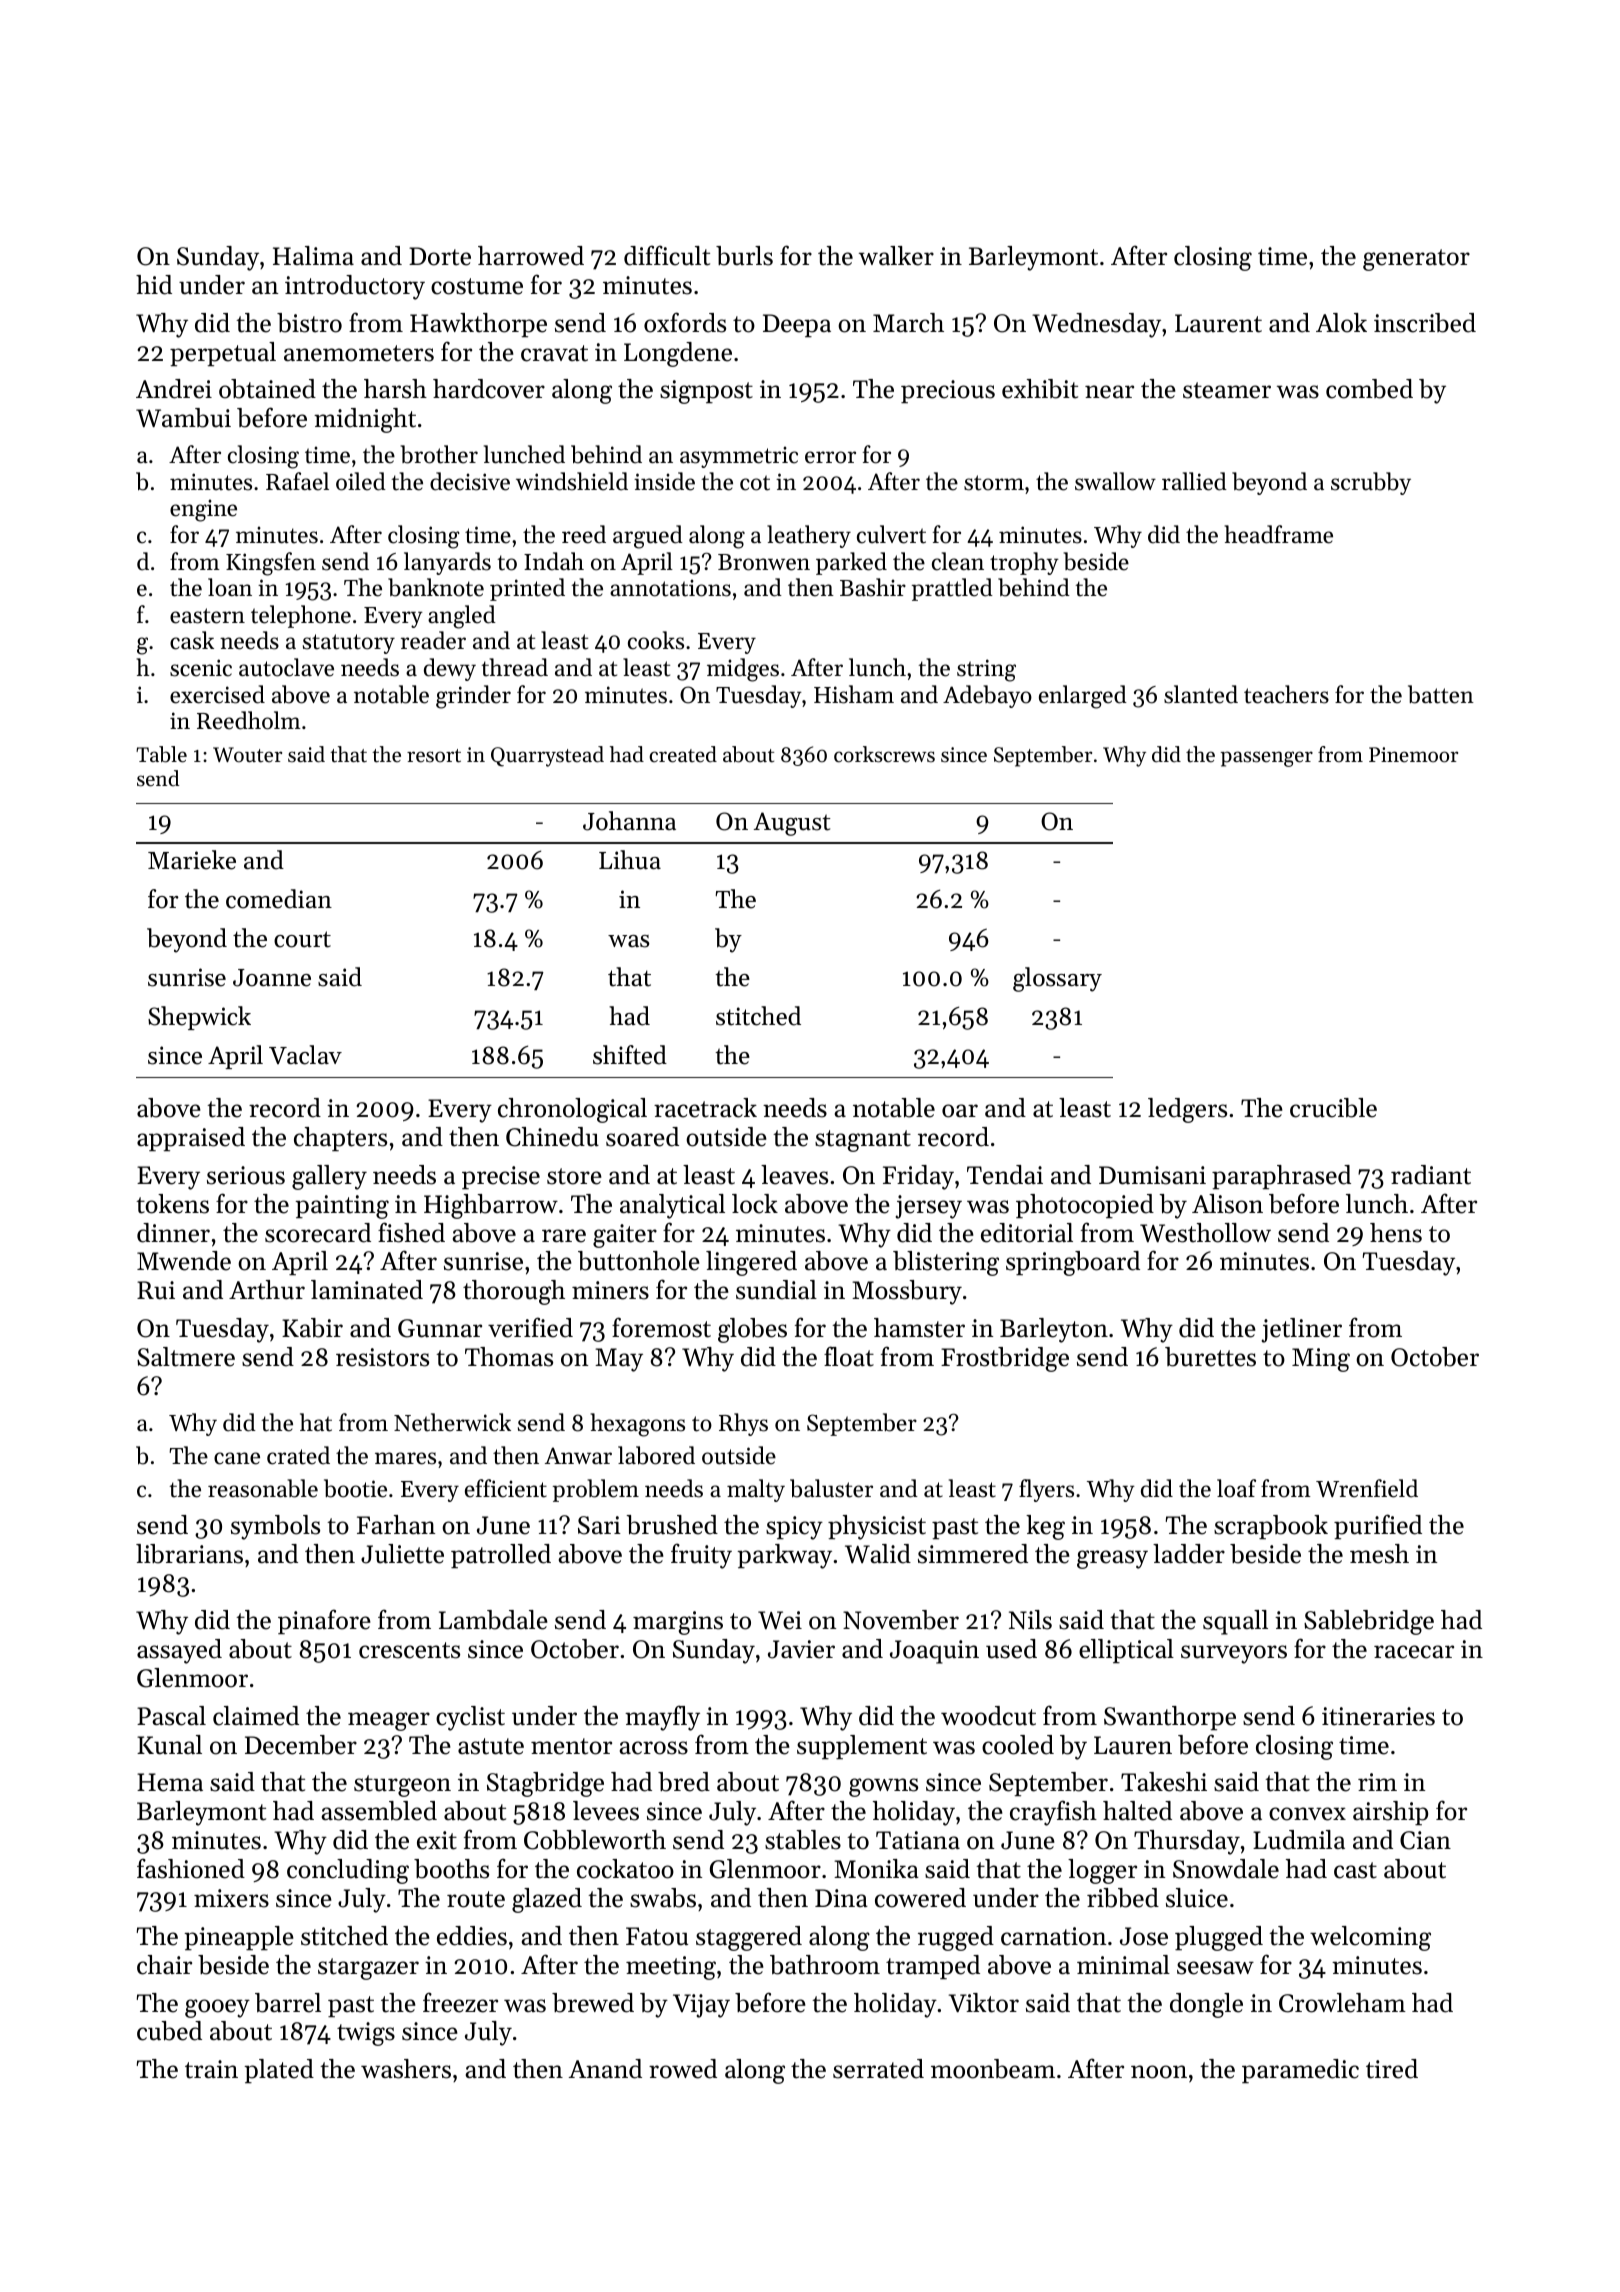  What do you see at coordinates (667, 255) in the screenshot?
I see `difficult` at bounding box center [667, 255].
